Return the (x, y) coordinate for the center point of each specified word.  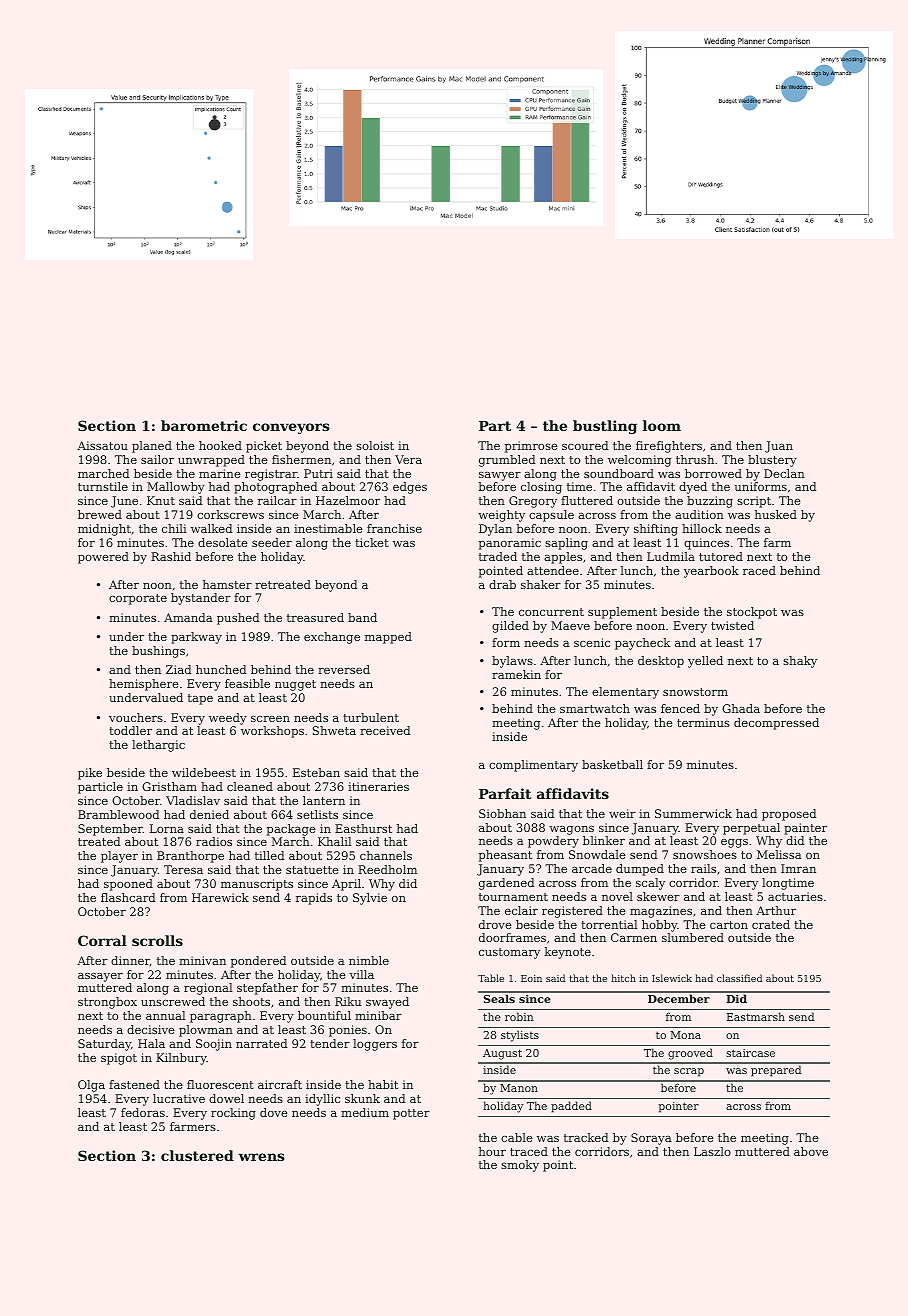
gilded (510, 627)
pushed (238, 619)
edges (410, 488)
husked (776, 514)
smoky (520, 1166)
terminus (703, 722)
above (811, 1151)
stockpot (752, 613)
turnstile (103, 486)
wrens (261, 1157)
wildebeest (204, 772)
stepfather (267, 989)
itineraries (378, 786)
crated (771, 924)
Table (491, 978)
